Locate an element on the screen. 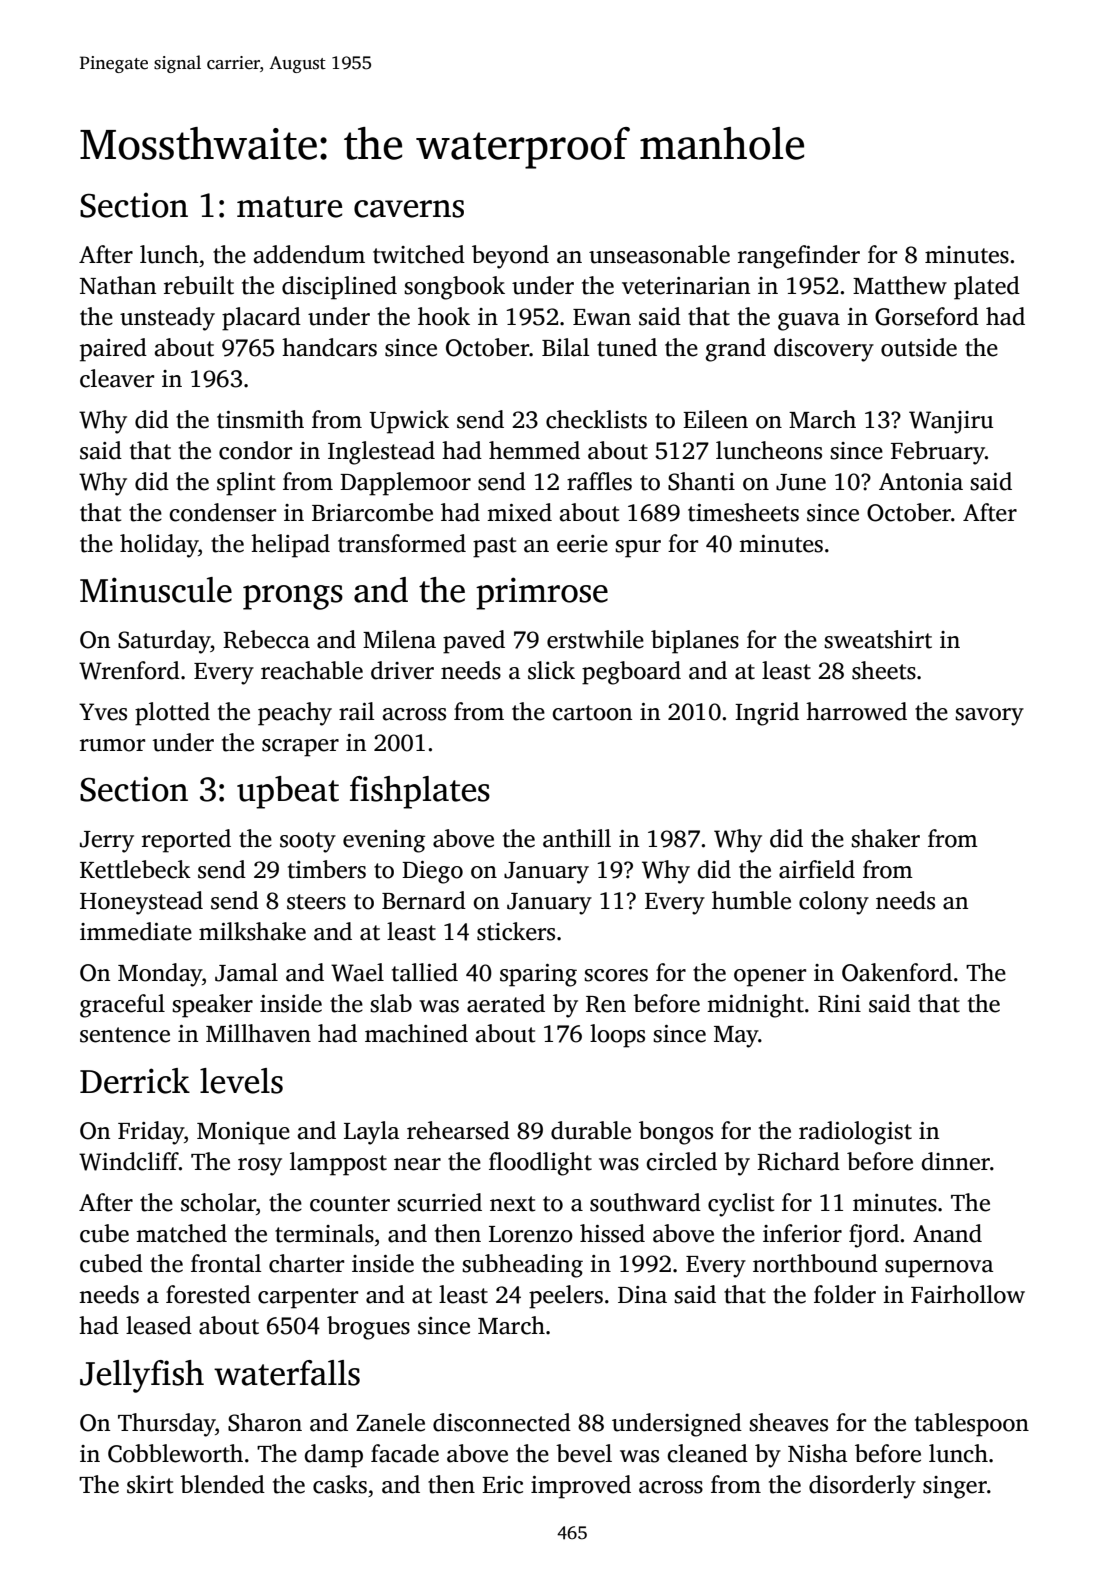 This screenshot has width=1114, height=1583. February is located at coordinates (938, 453).
